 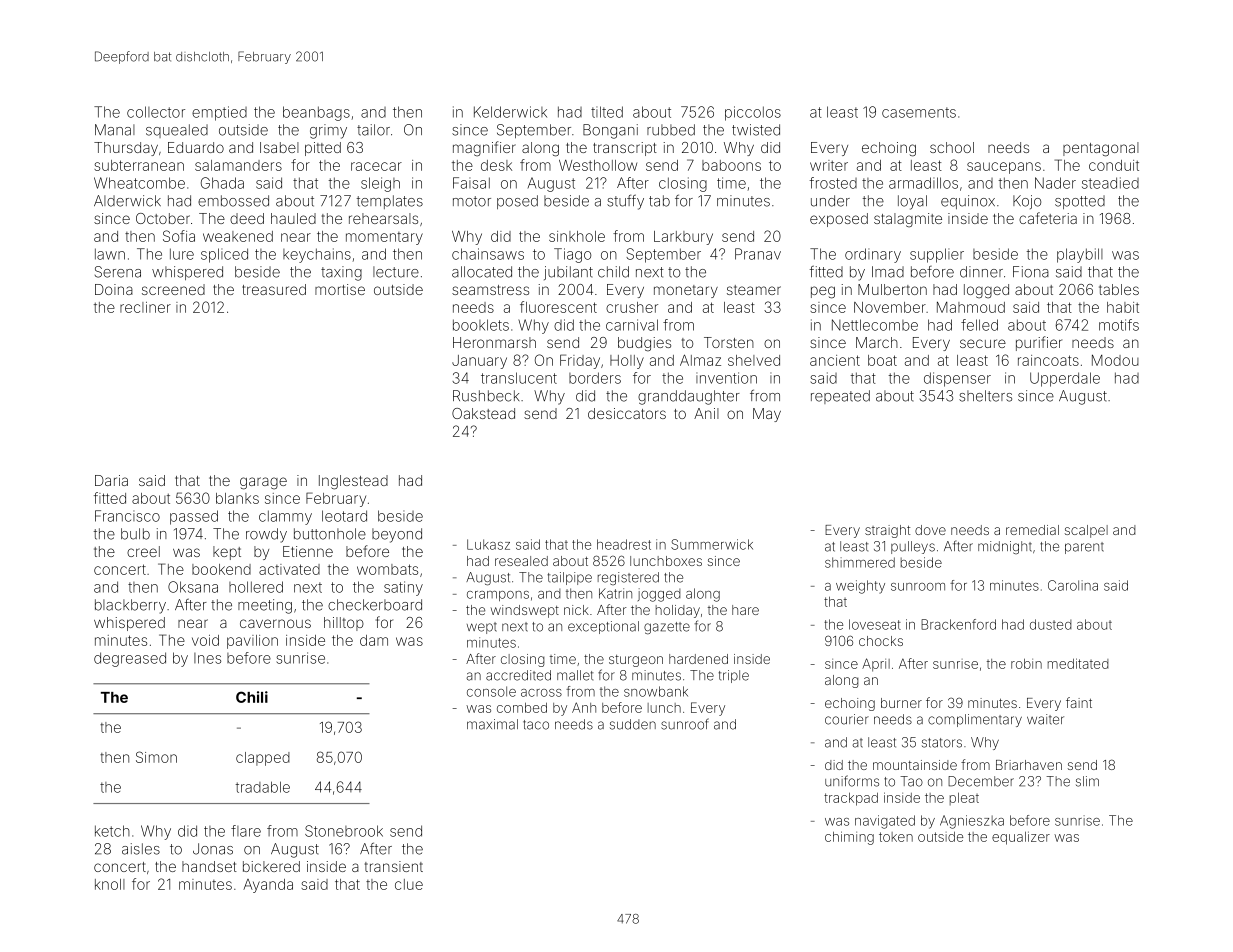 What do you see at coordinates (390, 202) in the screenshot?
I see `templates` at bounding box center [390, 202].
